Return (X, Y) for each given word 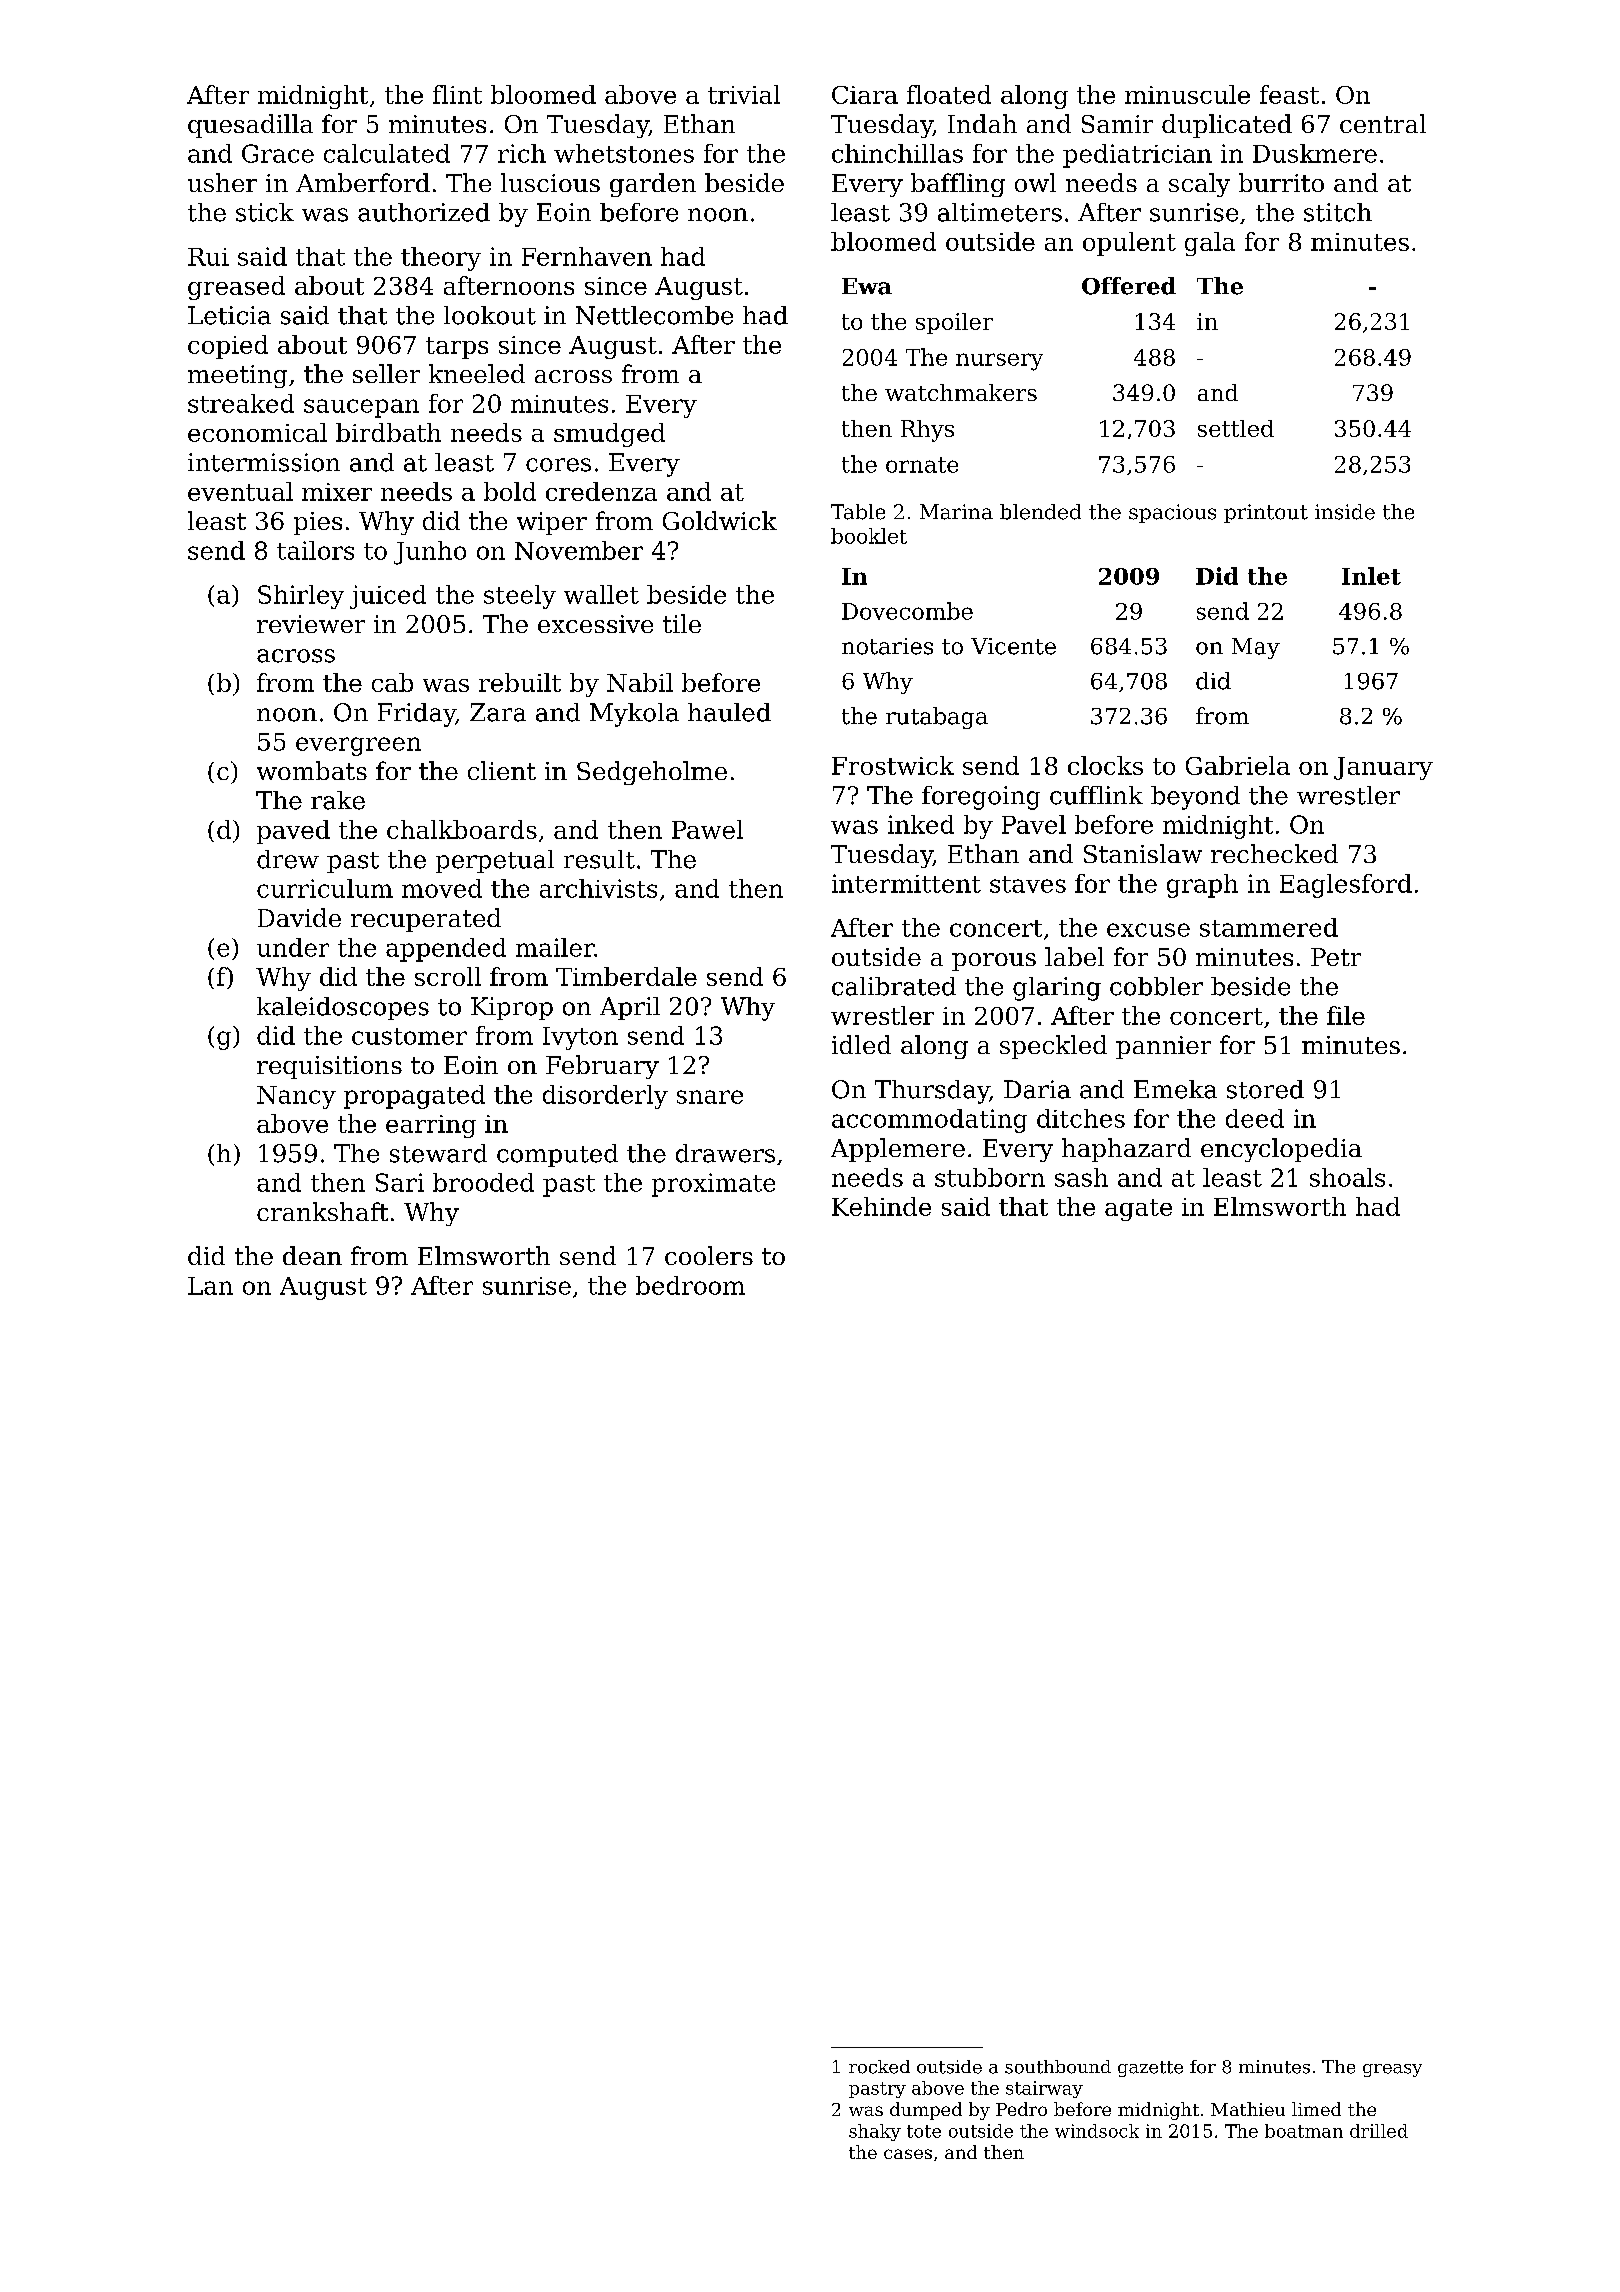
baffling (958, 185)
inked (921, 824)
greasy (1392, 2070)
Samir (1117, 124)
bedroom (690, 1285)
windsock (1097, 2131)
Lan (210, 1286)
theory (441, 259)
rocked (879, 2067)
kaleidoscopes (343, 1008)
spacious (1172, 513)
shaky (875, 2132)
